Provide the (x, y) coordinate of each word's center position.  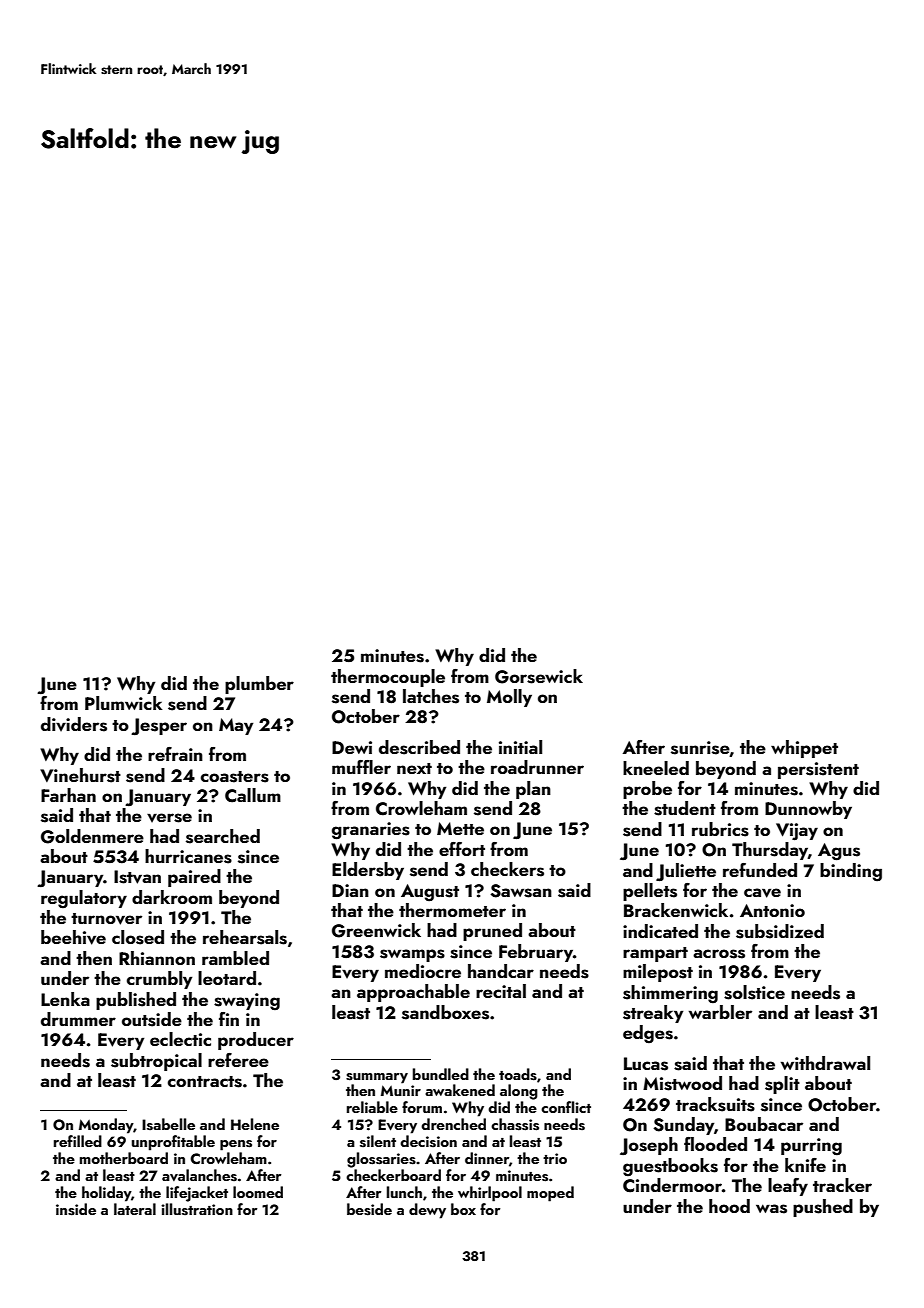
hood (729, 1206)
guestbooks (670, 1167)
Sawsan (521, 891)
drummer (78, 1019)
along (519, 1092)
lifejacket (197, 1194)
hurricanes (188, 856)
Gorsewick (539, 676)
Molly (509, 698)
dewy (427, 1211)
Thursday (770, 851)
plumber (259, 685)
